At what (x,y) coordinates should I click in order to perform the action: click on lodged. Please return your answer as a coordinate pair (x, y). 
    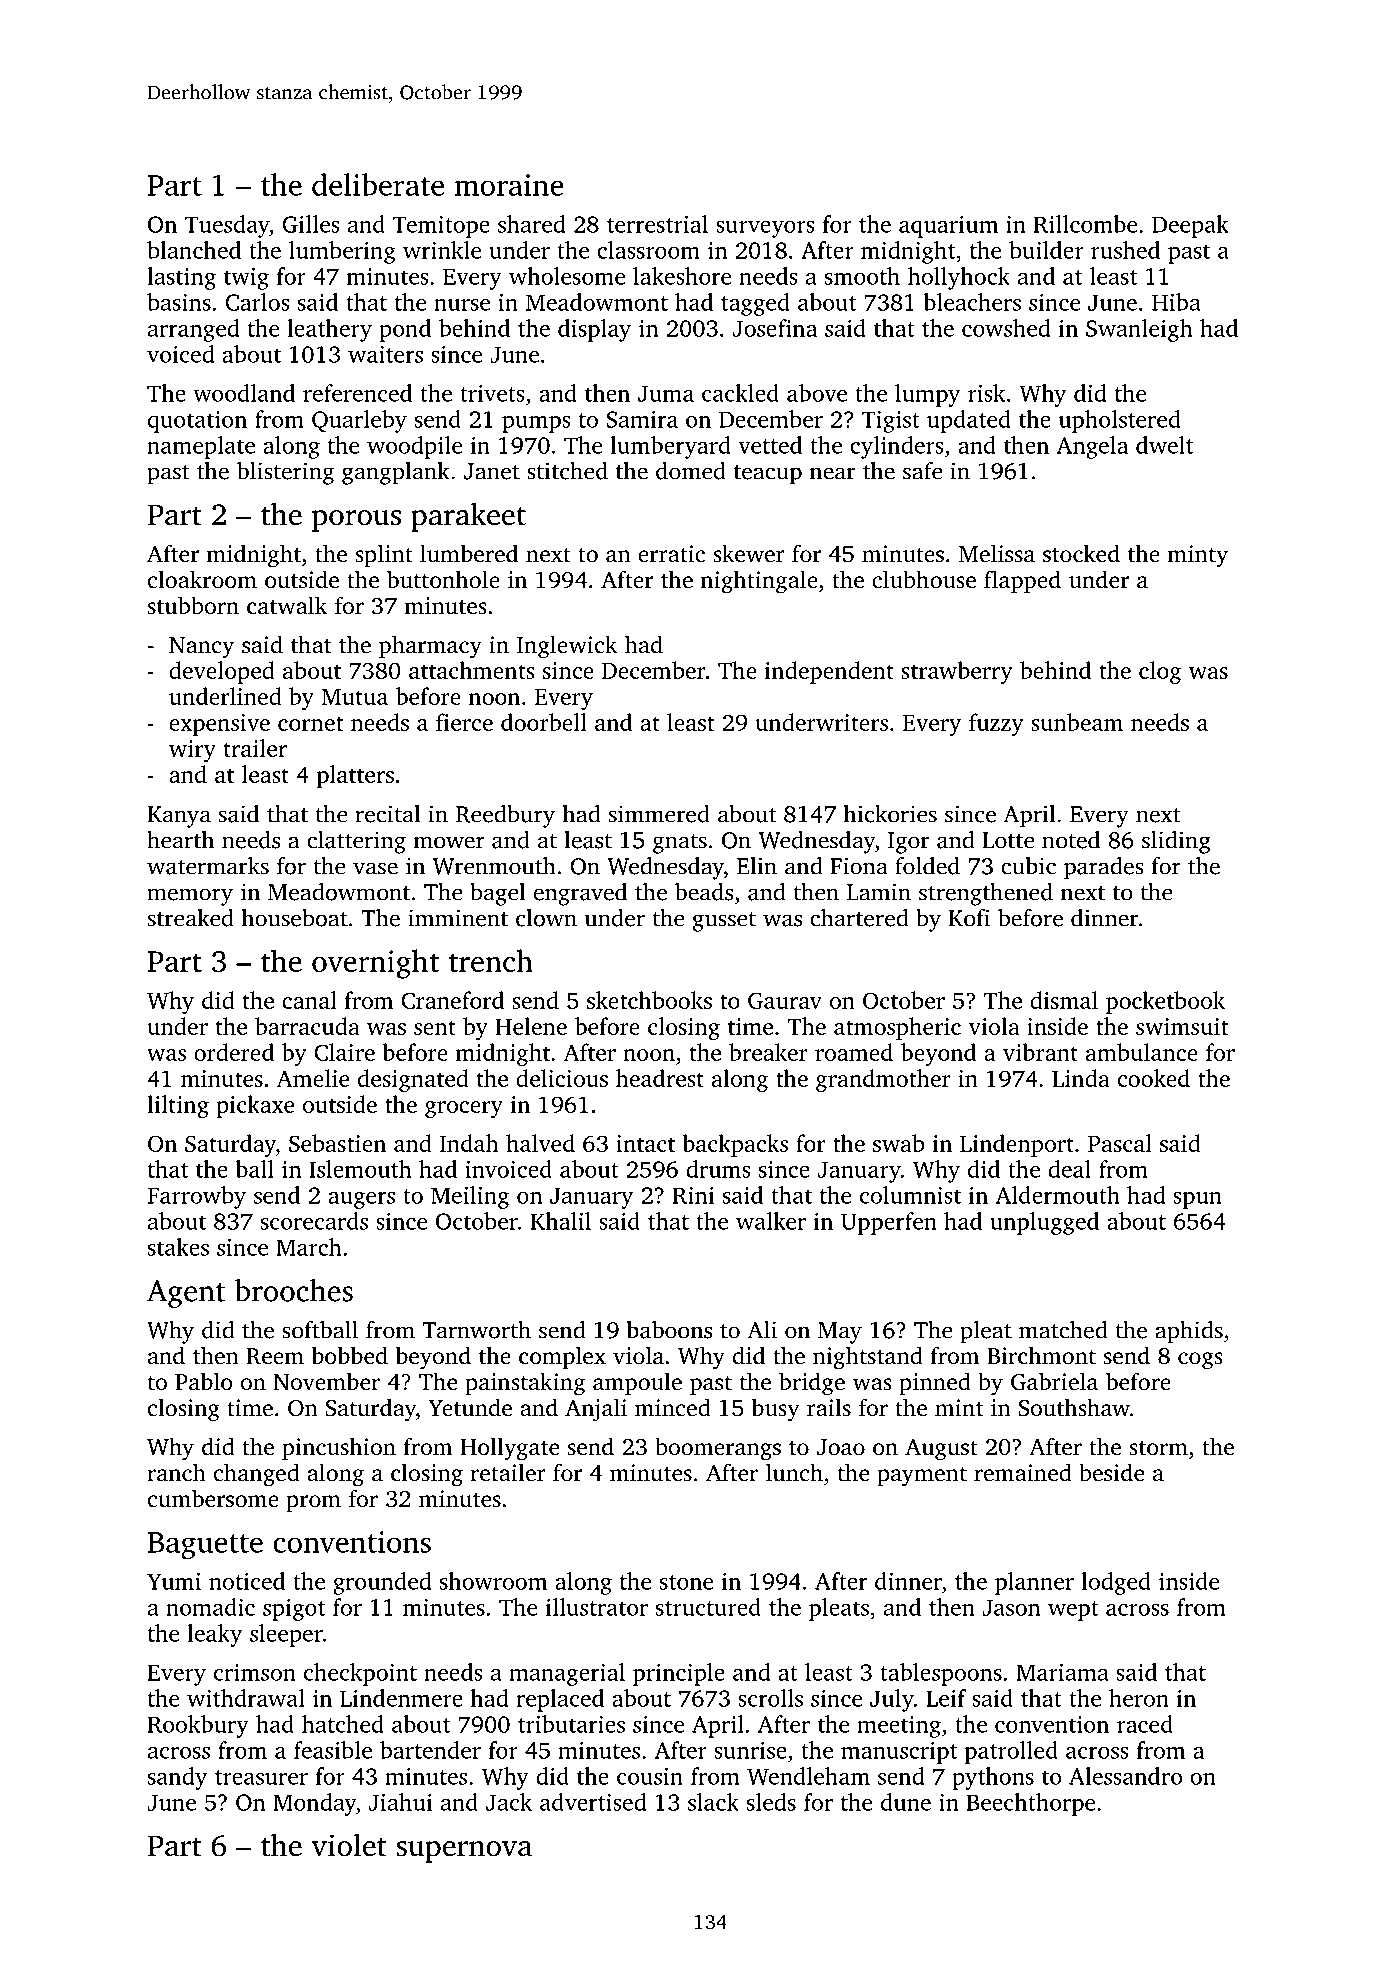
    Looking at the image, I should click on (1116, 1583).
